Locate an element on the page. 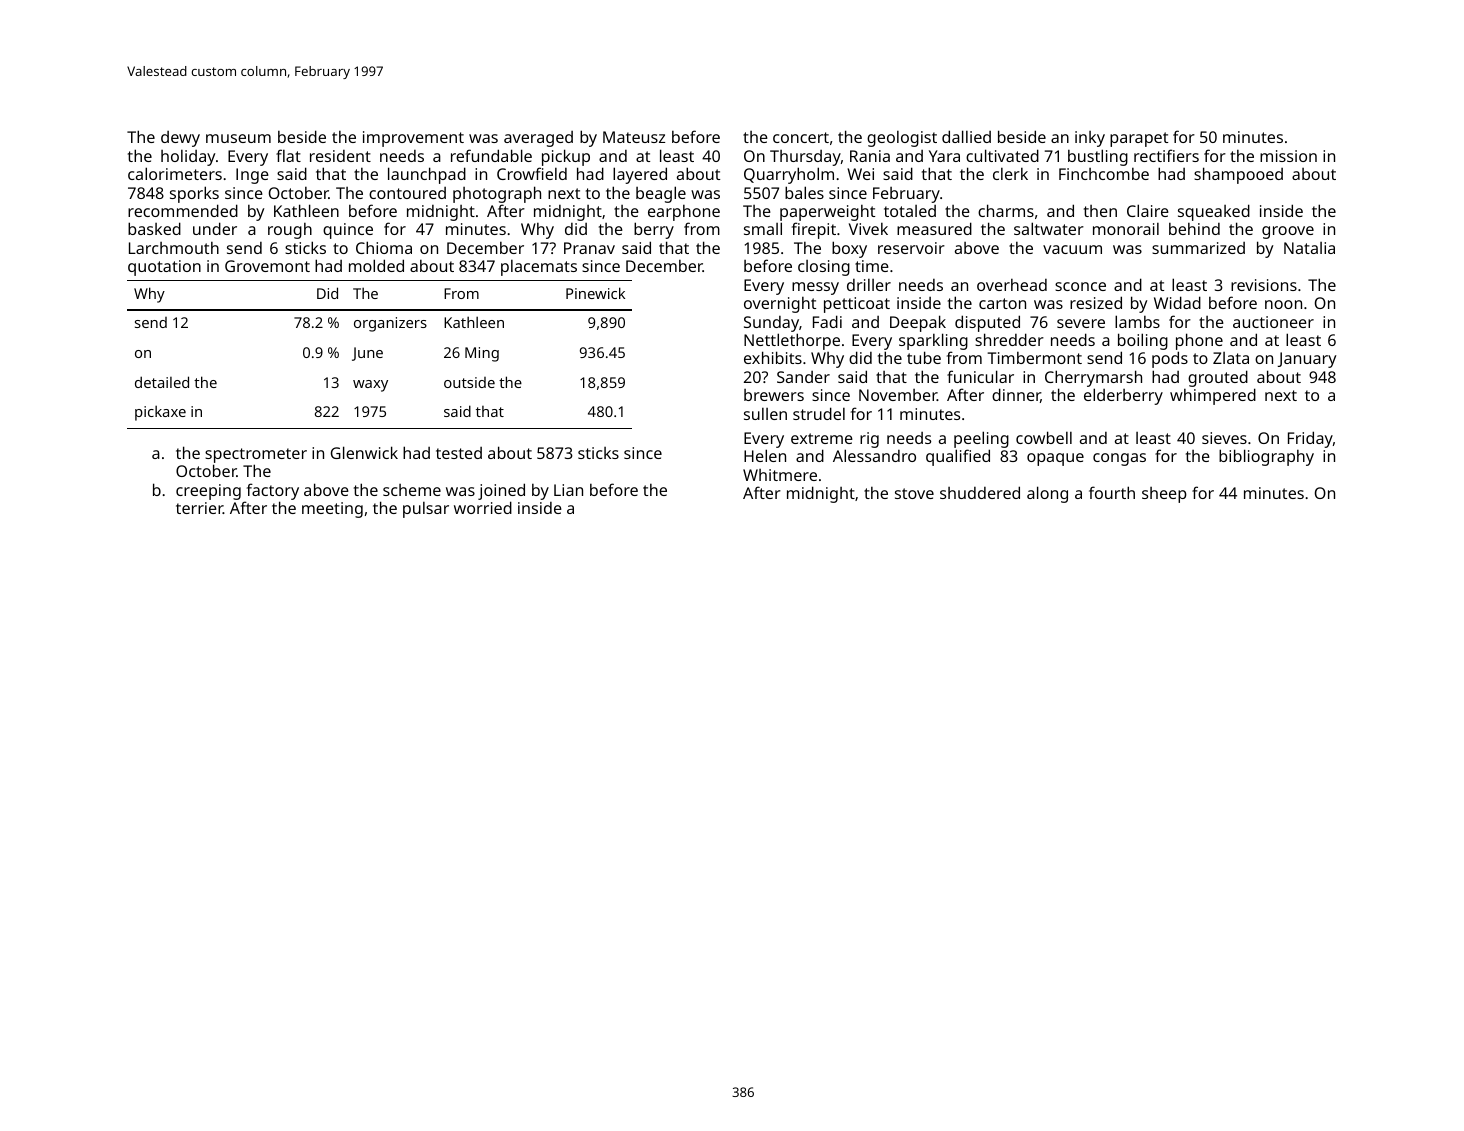  Whitmere is located at coordinates (780, 475).
